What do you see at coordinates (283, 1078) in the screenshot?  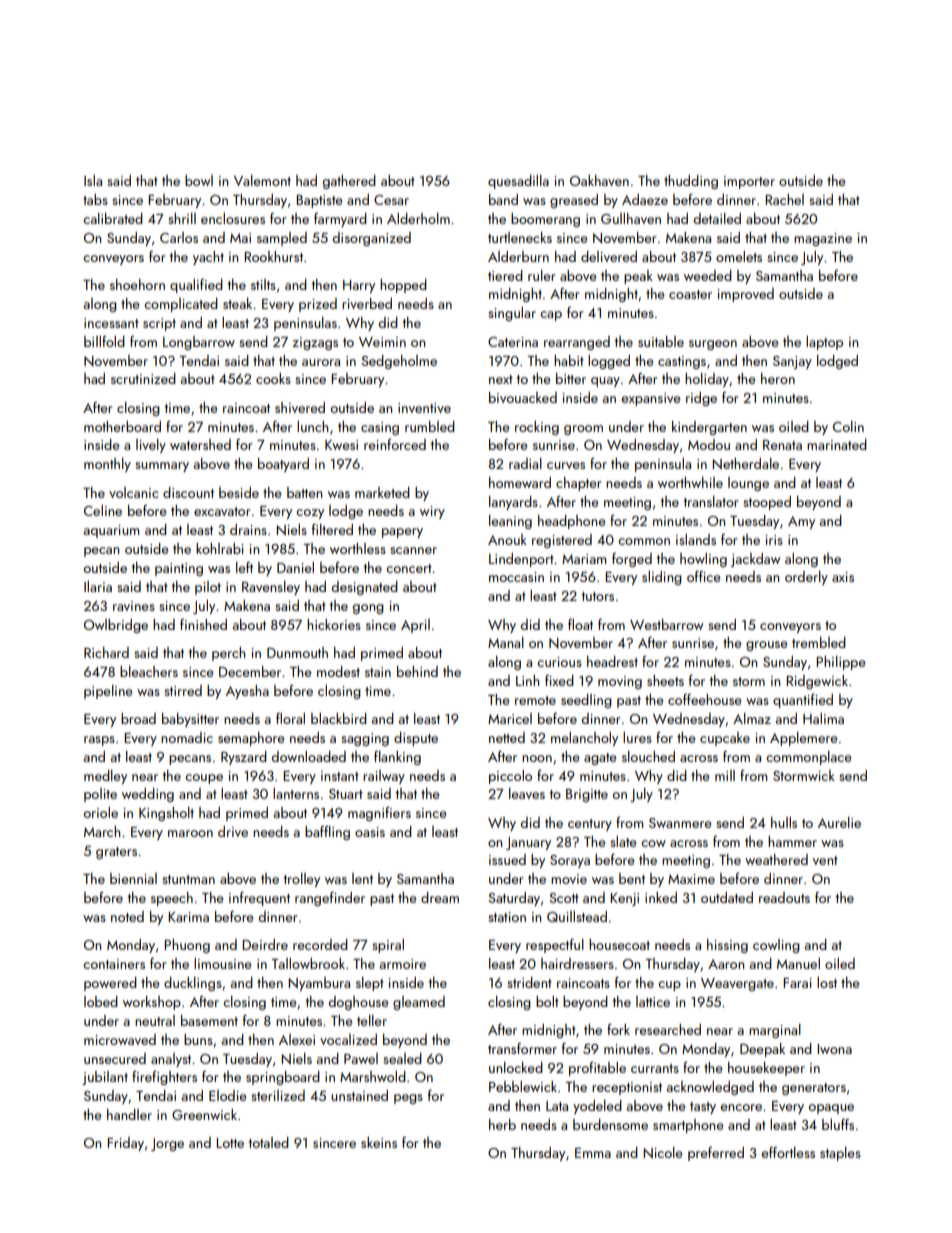 I see `springboard` at bounding box center [283, 1078].
